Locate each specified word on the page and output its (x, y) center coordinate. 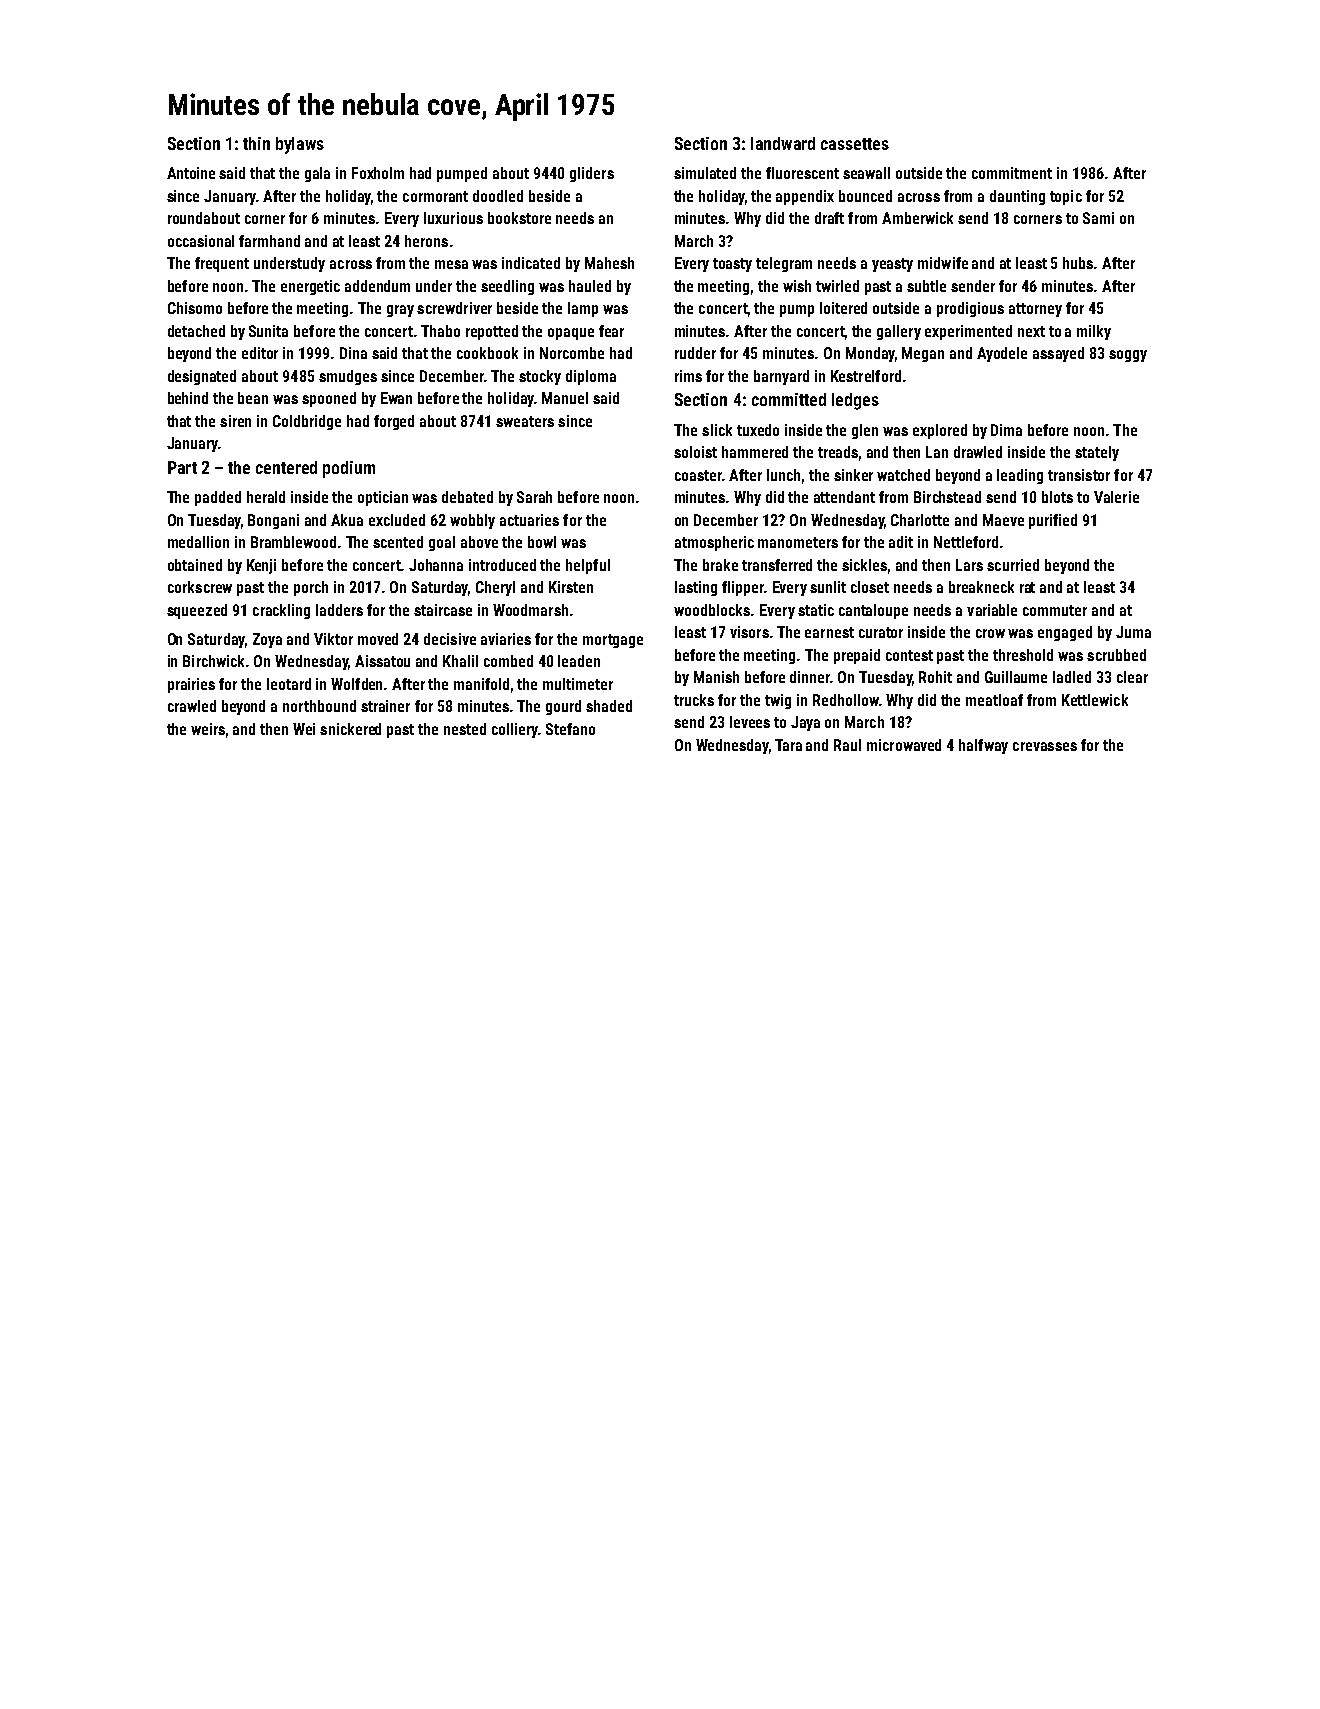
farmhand (269, 241)
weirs (208, 729)
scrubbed (1116, 655)
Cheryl (495, 588)
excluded (397, 520)
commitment (1012, 173)
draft (829, 218)
